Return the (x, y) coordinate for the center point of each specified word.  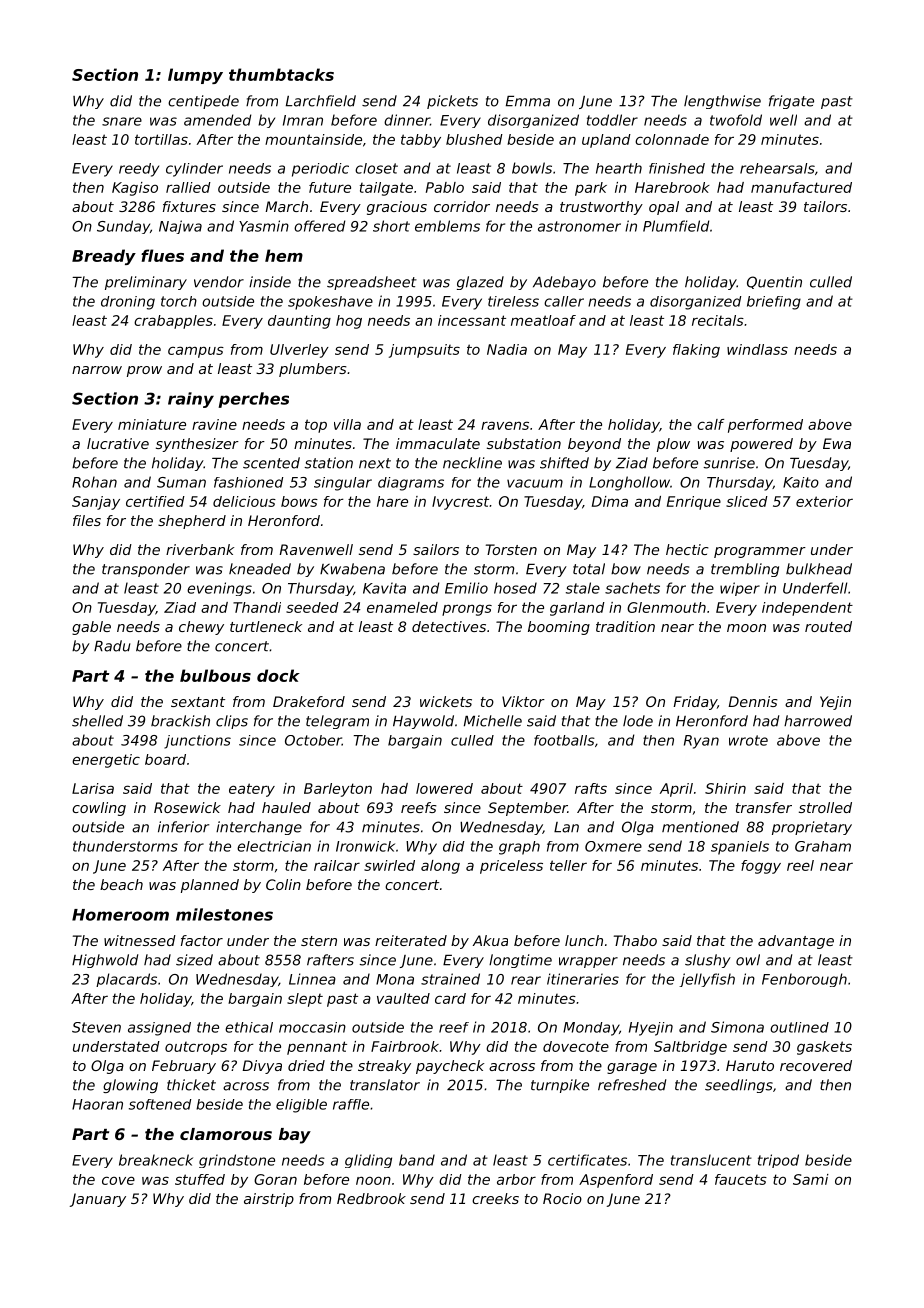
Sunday (123, 227)
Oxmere (613, 846)
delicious (244, 501)
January (98, 1200)
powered (761, 445)
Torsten (511, 549)
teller (568, 865)
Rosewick (187, 807)
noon (373, 1180)
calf (710, 424)
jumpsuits (424, 351)
